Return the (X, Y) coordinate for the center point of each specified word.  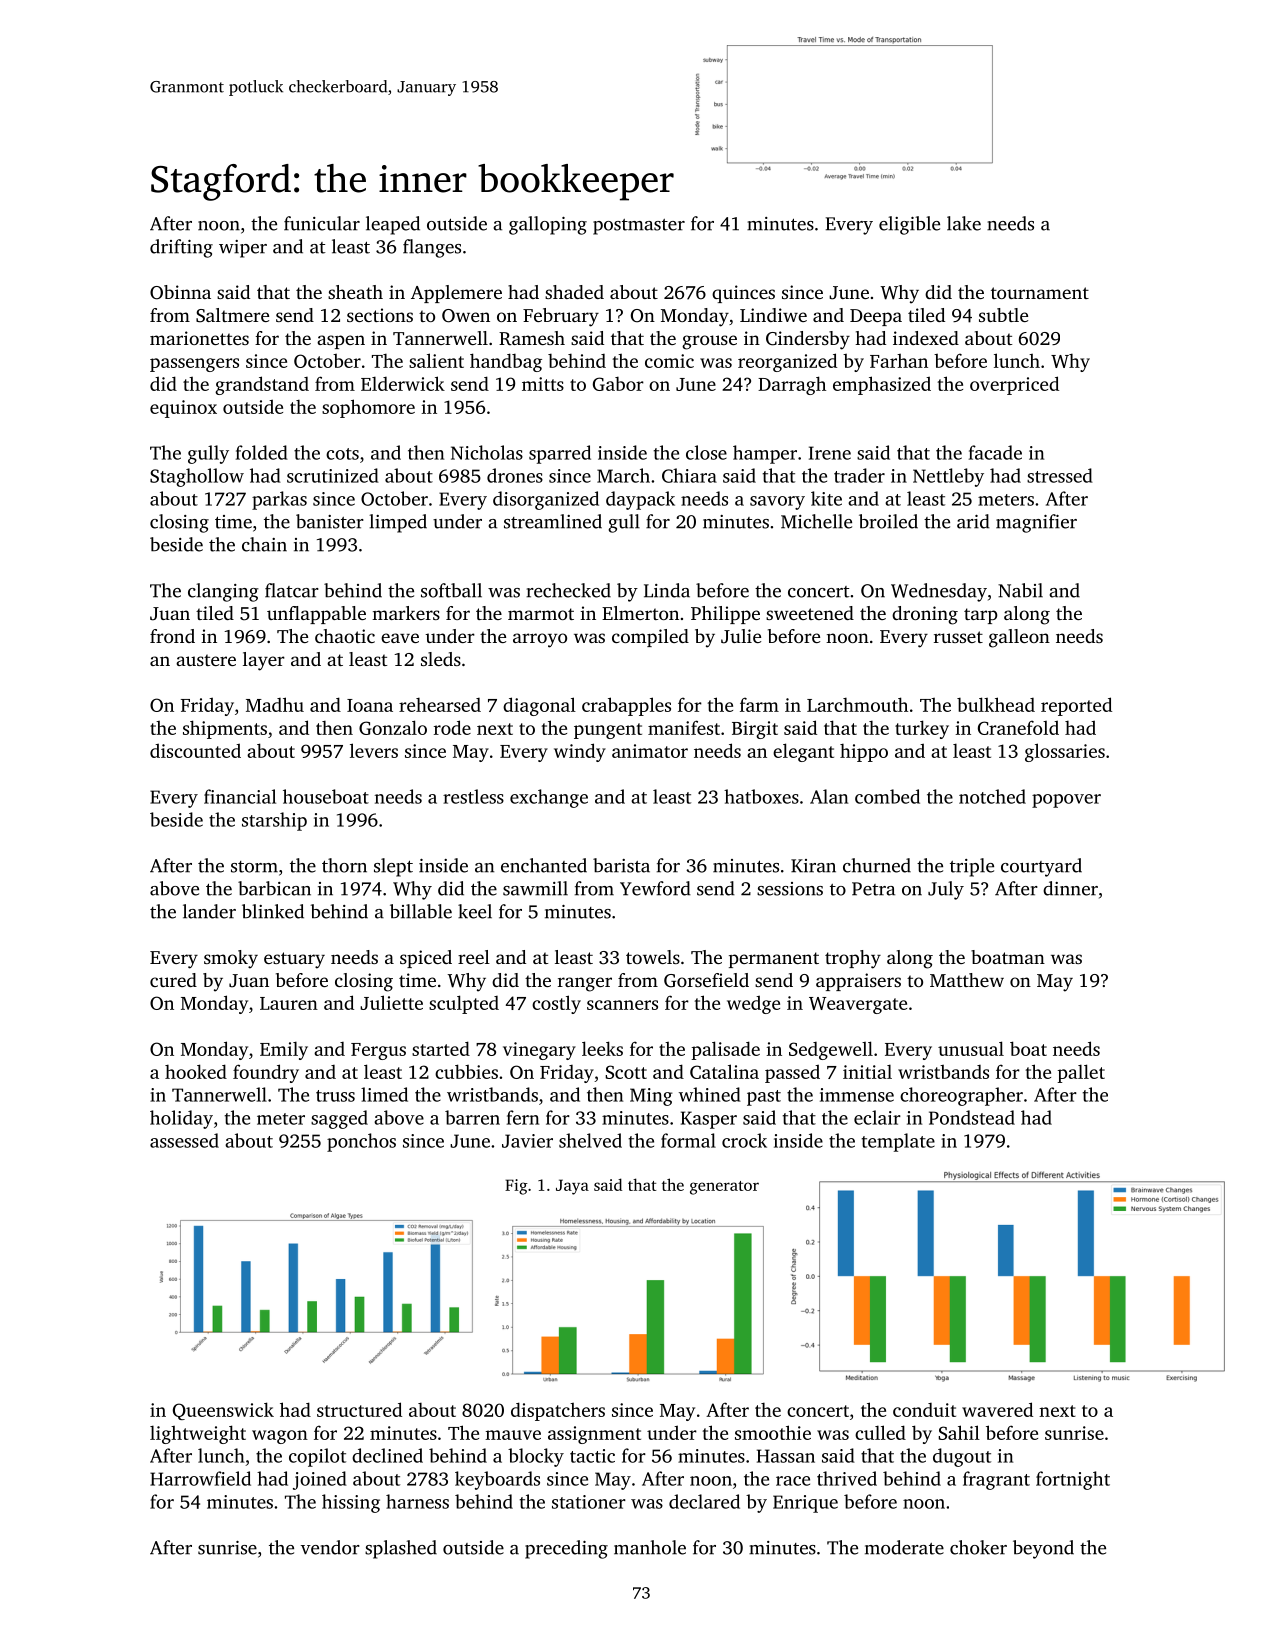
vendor (330, 1547)
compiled (650, 638)
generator (724, 1188)
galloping (548, 225)
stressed (1060, 475)
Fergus (378, 1051)
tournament (1040, 293)
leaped (393, 225)
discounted (195, 750)
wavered (997, 1409)
